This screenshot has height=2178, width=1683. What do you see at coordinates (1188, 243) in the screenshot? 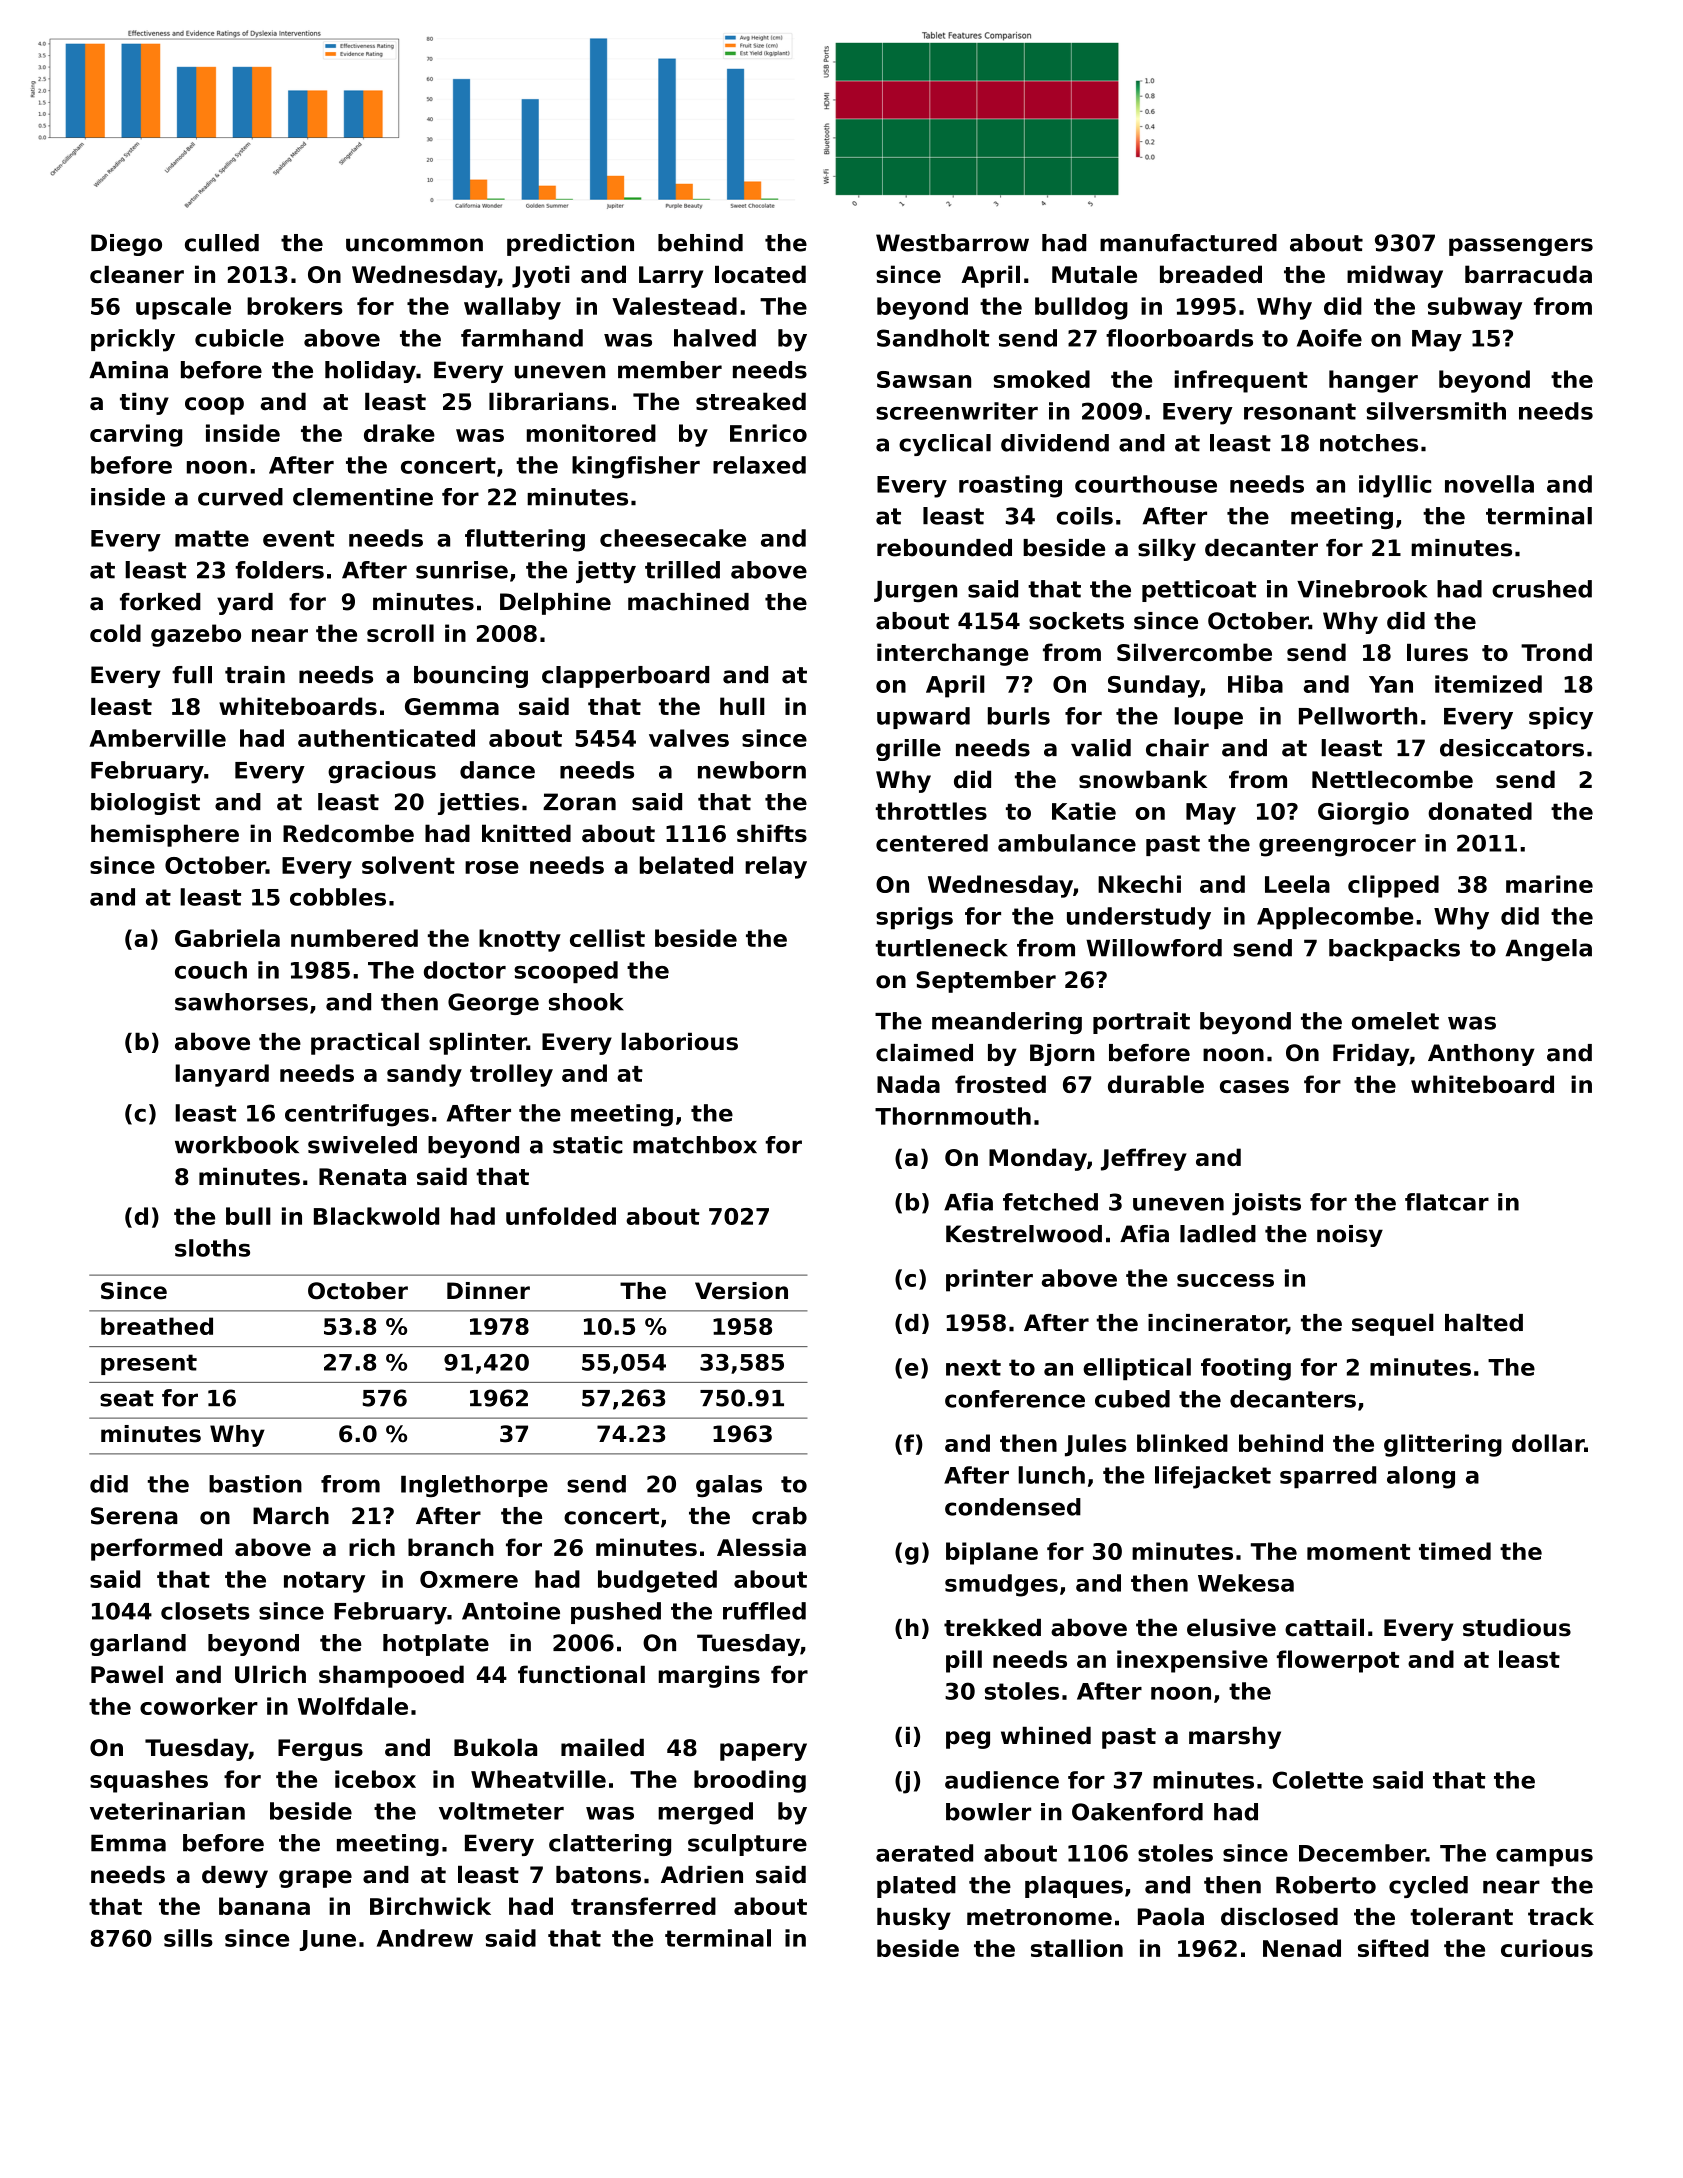
I see `manufactured` at bounding box center [1188, 243].
